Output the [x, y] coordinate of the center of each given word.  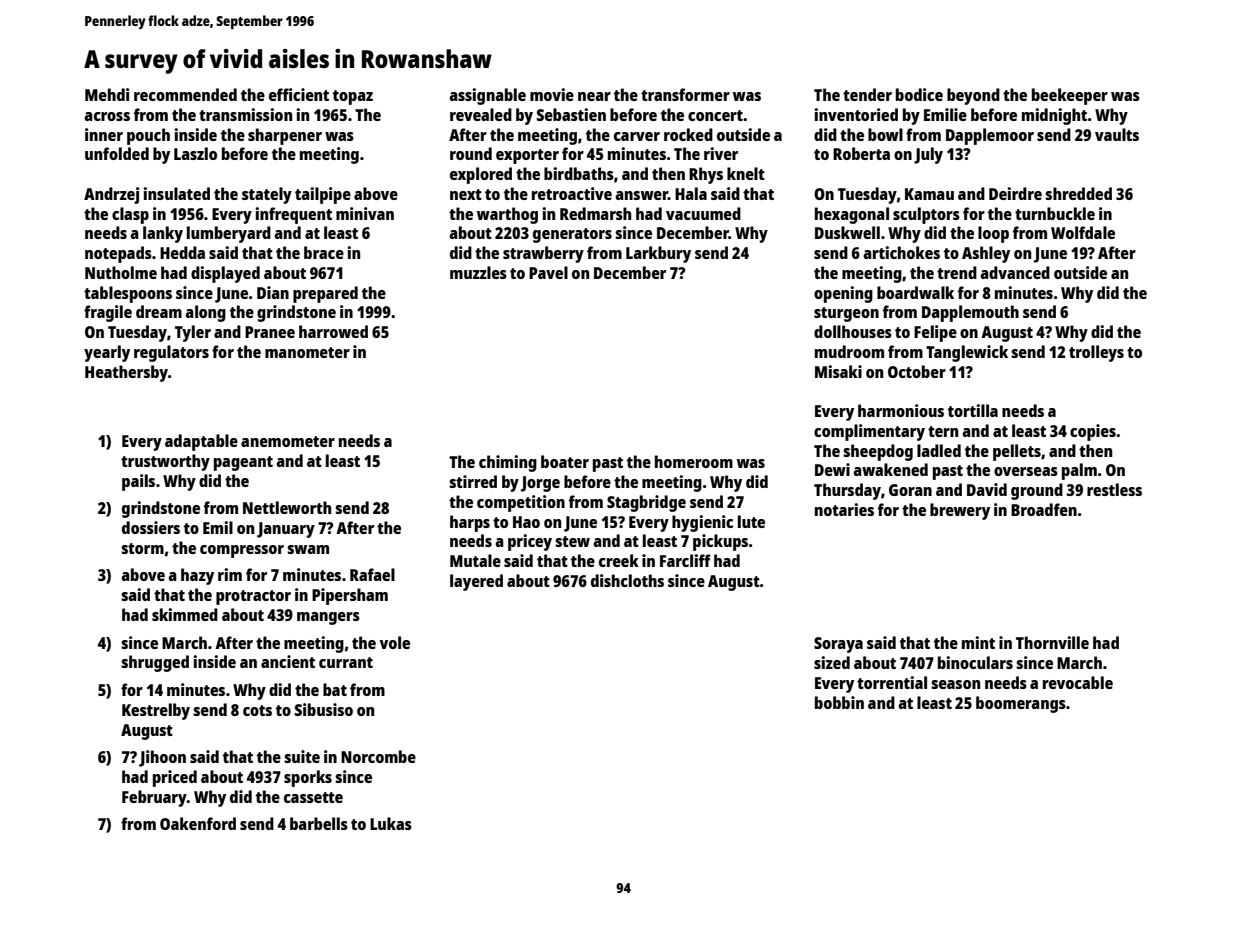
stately [267, 195]
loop [993, 234]
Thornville [1052, 642]
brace [324, 252]
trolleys [1096, 353]
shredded [1078, 193]
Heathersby [126, 373]
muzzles [478, 272]
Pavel [548, 272]
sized [832, 662]
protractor [253, 597]
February [154, 798]
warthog [507, 215]
